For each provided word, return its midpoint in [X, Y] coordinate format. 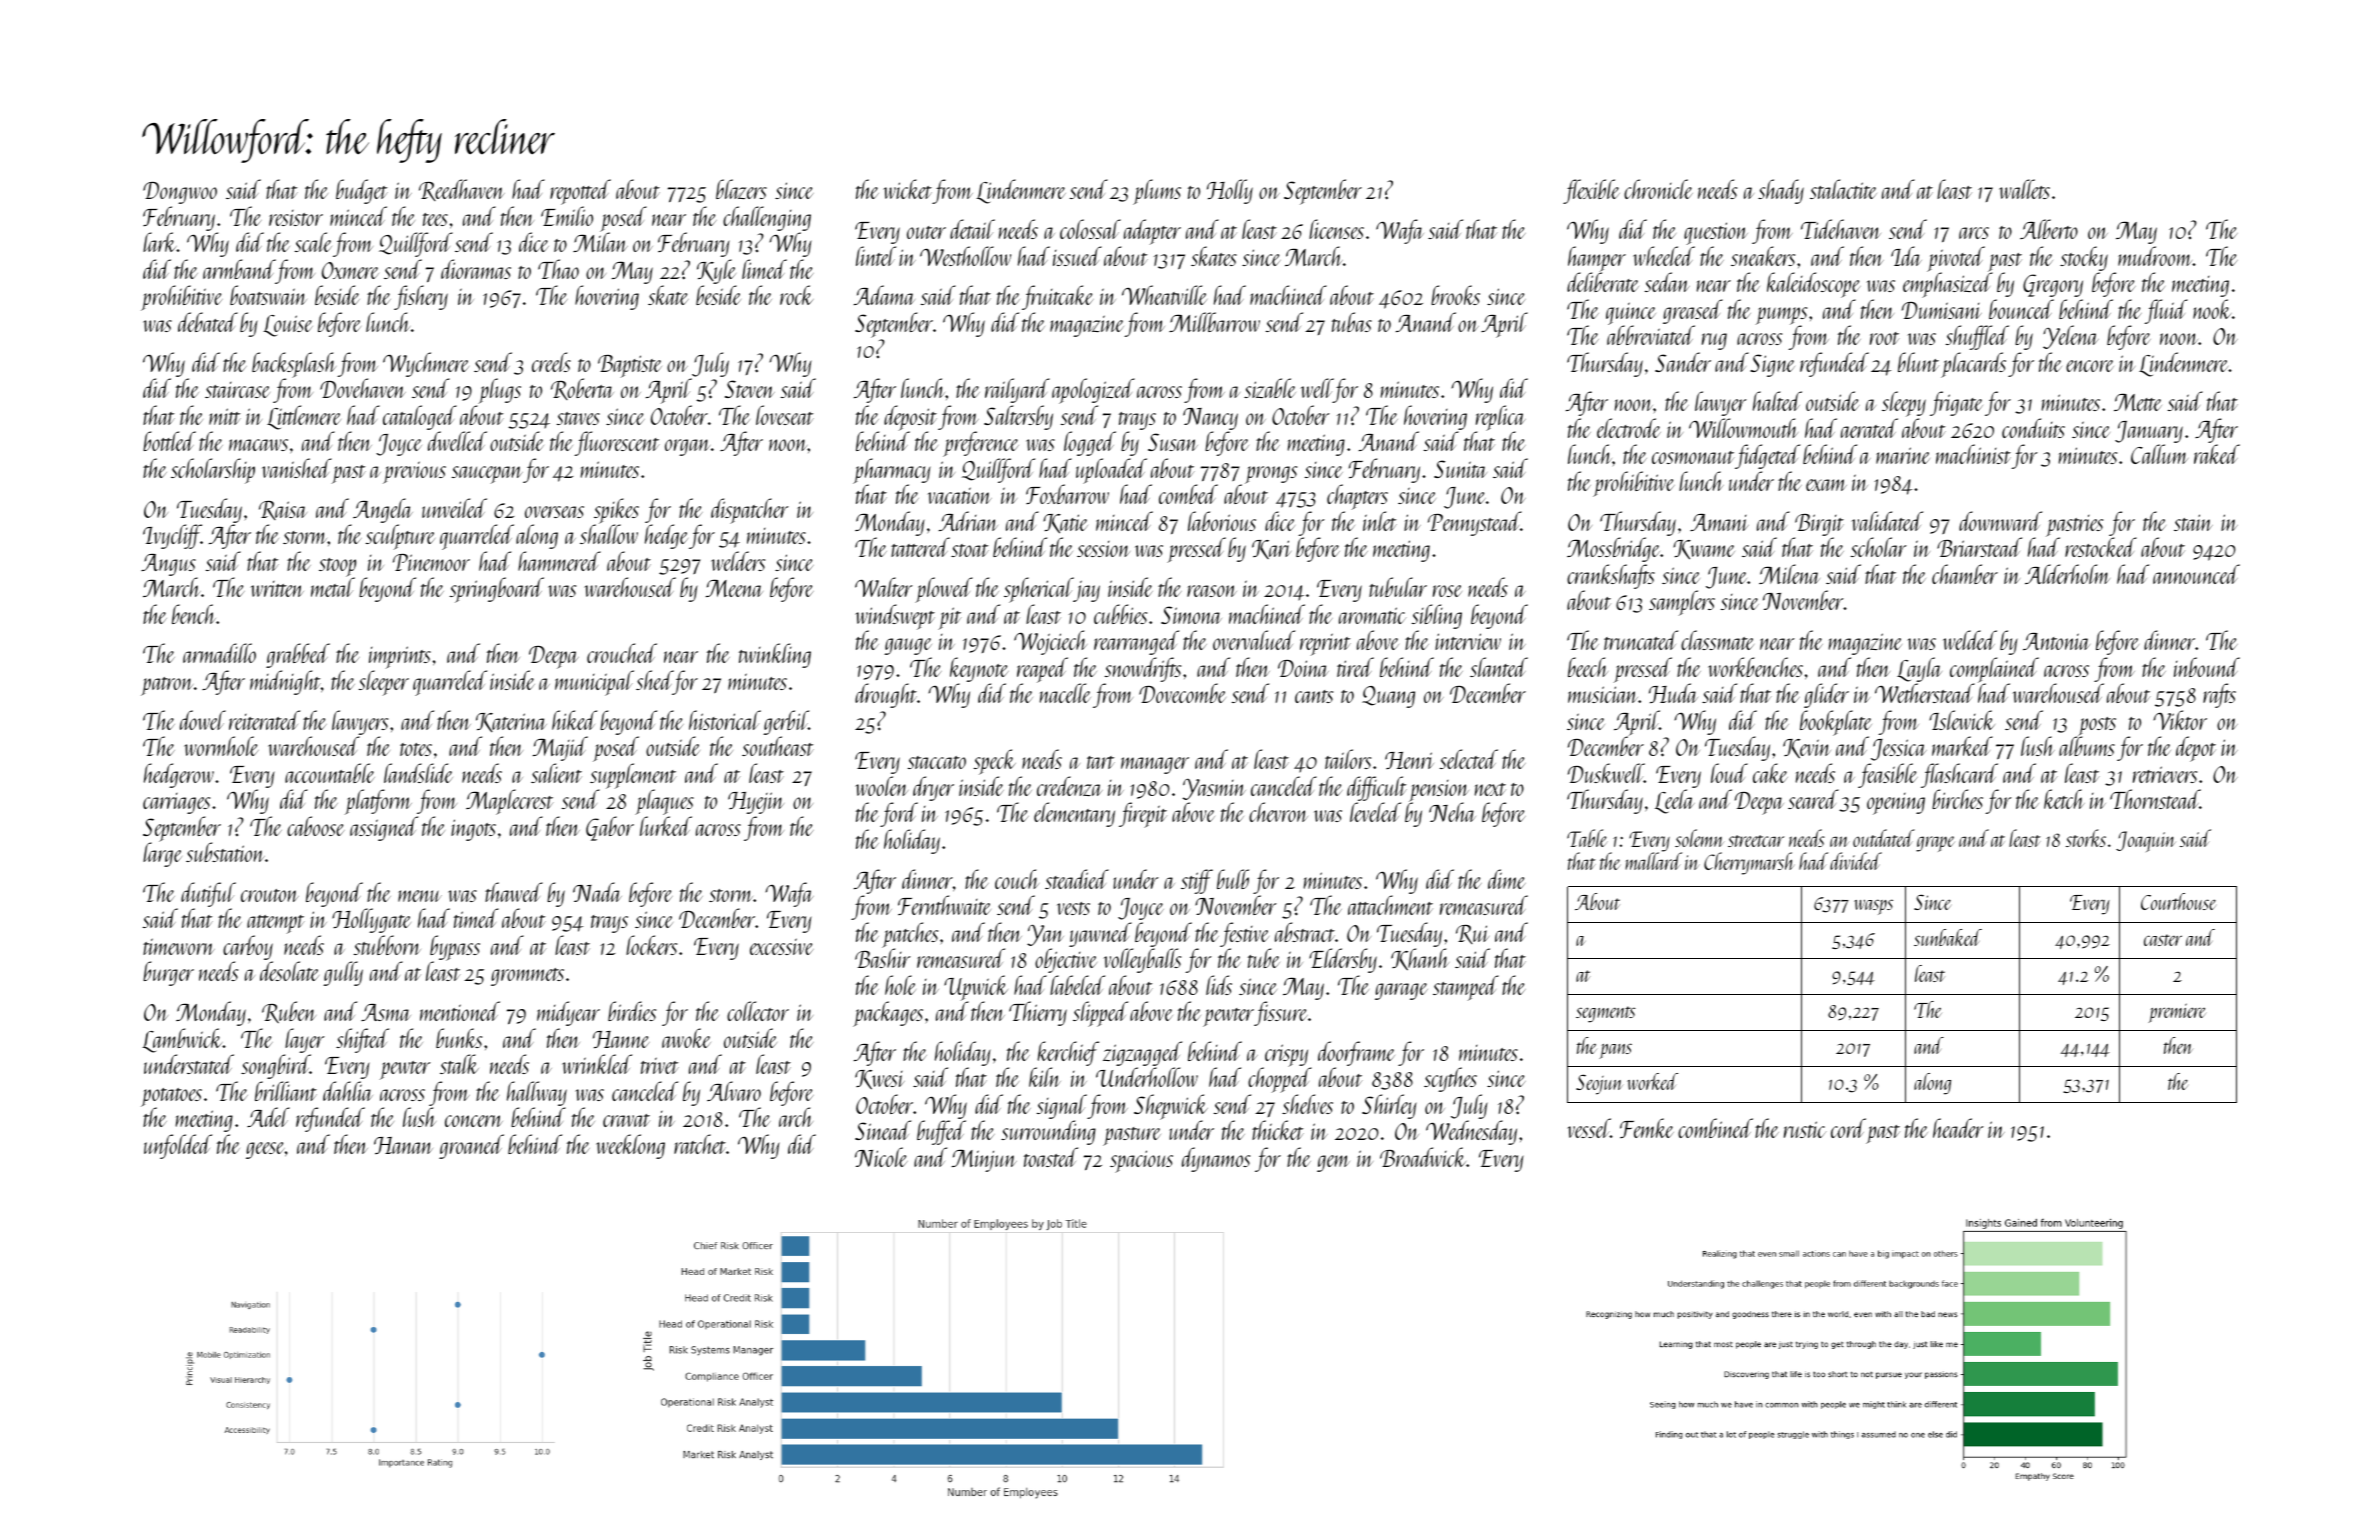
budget [362, 191]
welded [1970, 640]
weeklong [630, 1146]
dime [1507, 879]
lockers [651, 945]
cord [1848, 1128]
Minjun [984, 1160]
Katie [1065, 524]
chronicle [1658, 189]
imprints [400, 657]
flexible [1591, 191]
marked [1962, 746]
